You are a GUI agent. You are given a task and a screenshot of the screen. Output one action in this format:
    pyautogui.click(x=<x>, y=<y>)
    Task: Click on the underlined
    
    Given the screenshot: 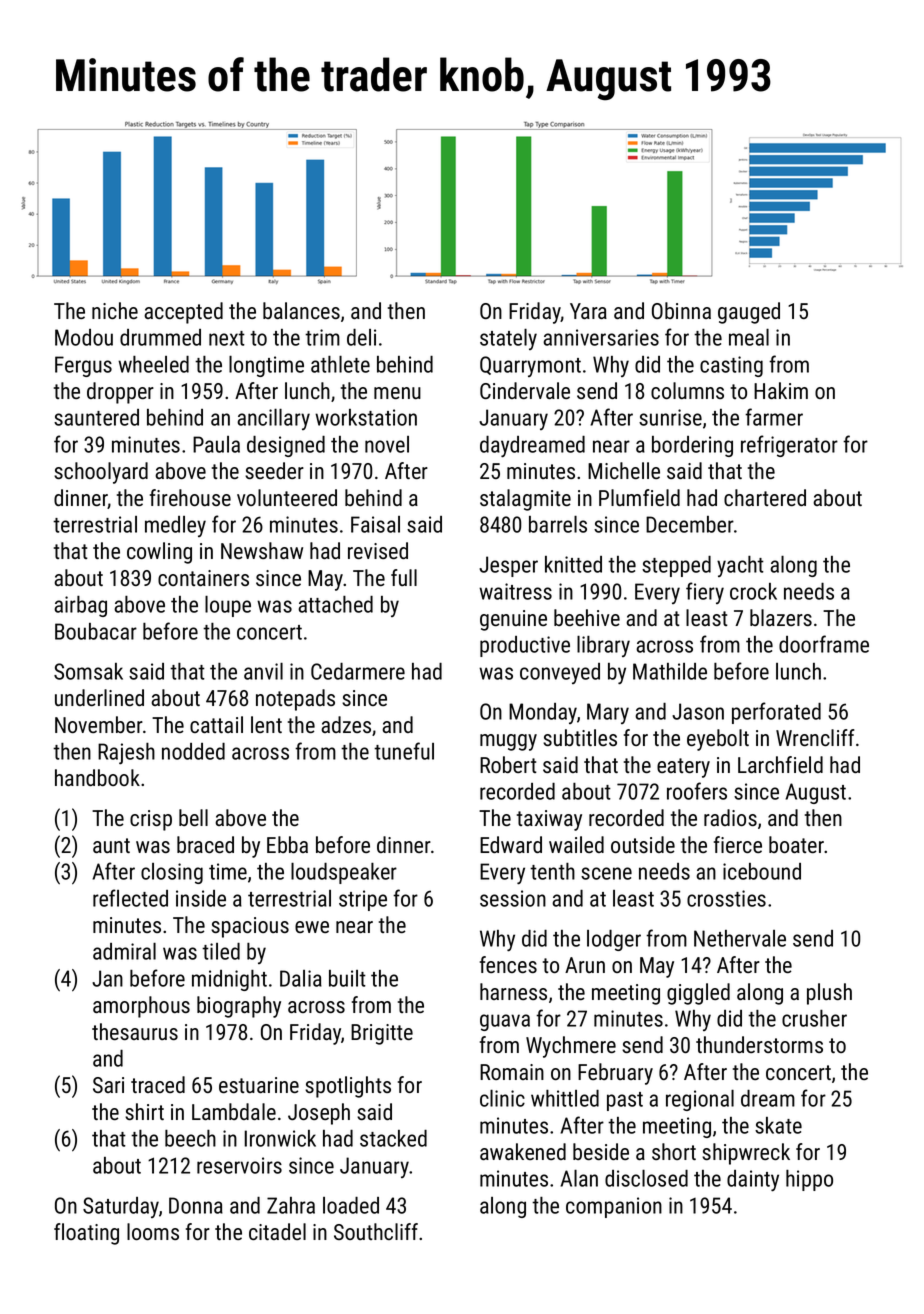 What is the action you would take?
    pyautogui.click(x=99, y=697)
